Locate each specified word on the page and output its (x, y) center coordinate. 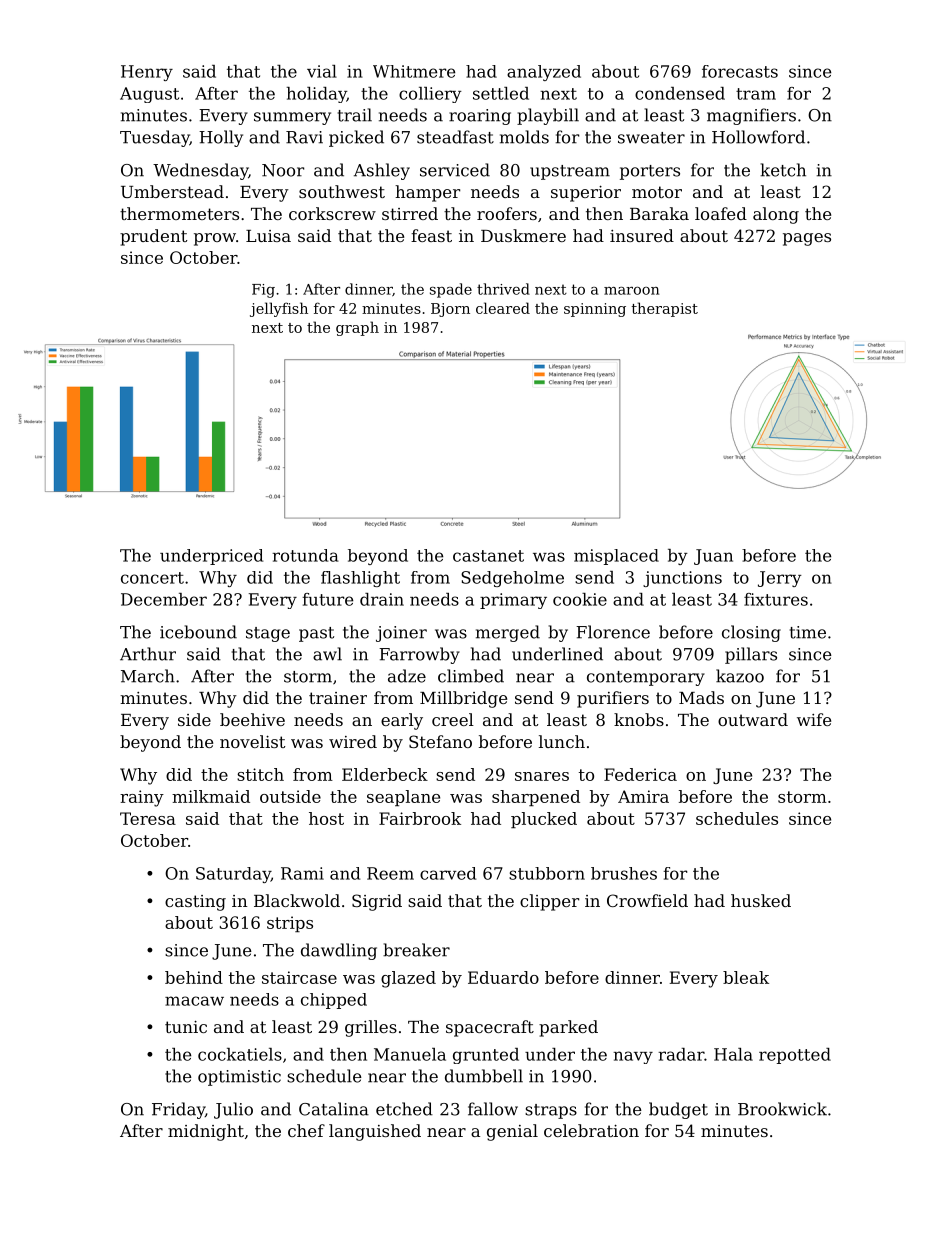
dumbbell (484, 1076)
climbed (471, 676)
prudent (153, 237)
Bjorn (450, 310)
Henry (147, 73)
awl (327, 654)
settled (501, 93)
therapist (664, 309)
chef (306, 1130)
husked (761, 900)
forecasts (740, 71)
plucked (544, 820)
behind (194, 977)
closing (751, 633)
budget (678, 1110)
